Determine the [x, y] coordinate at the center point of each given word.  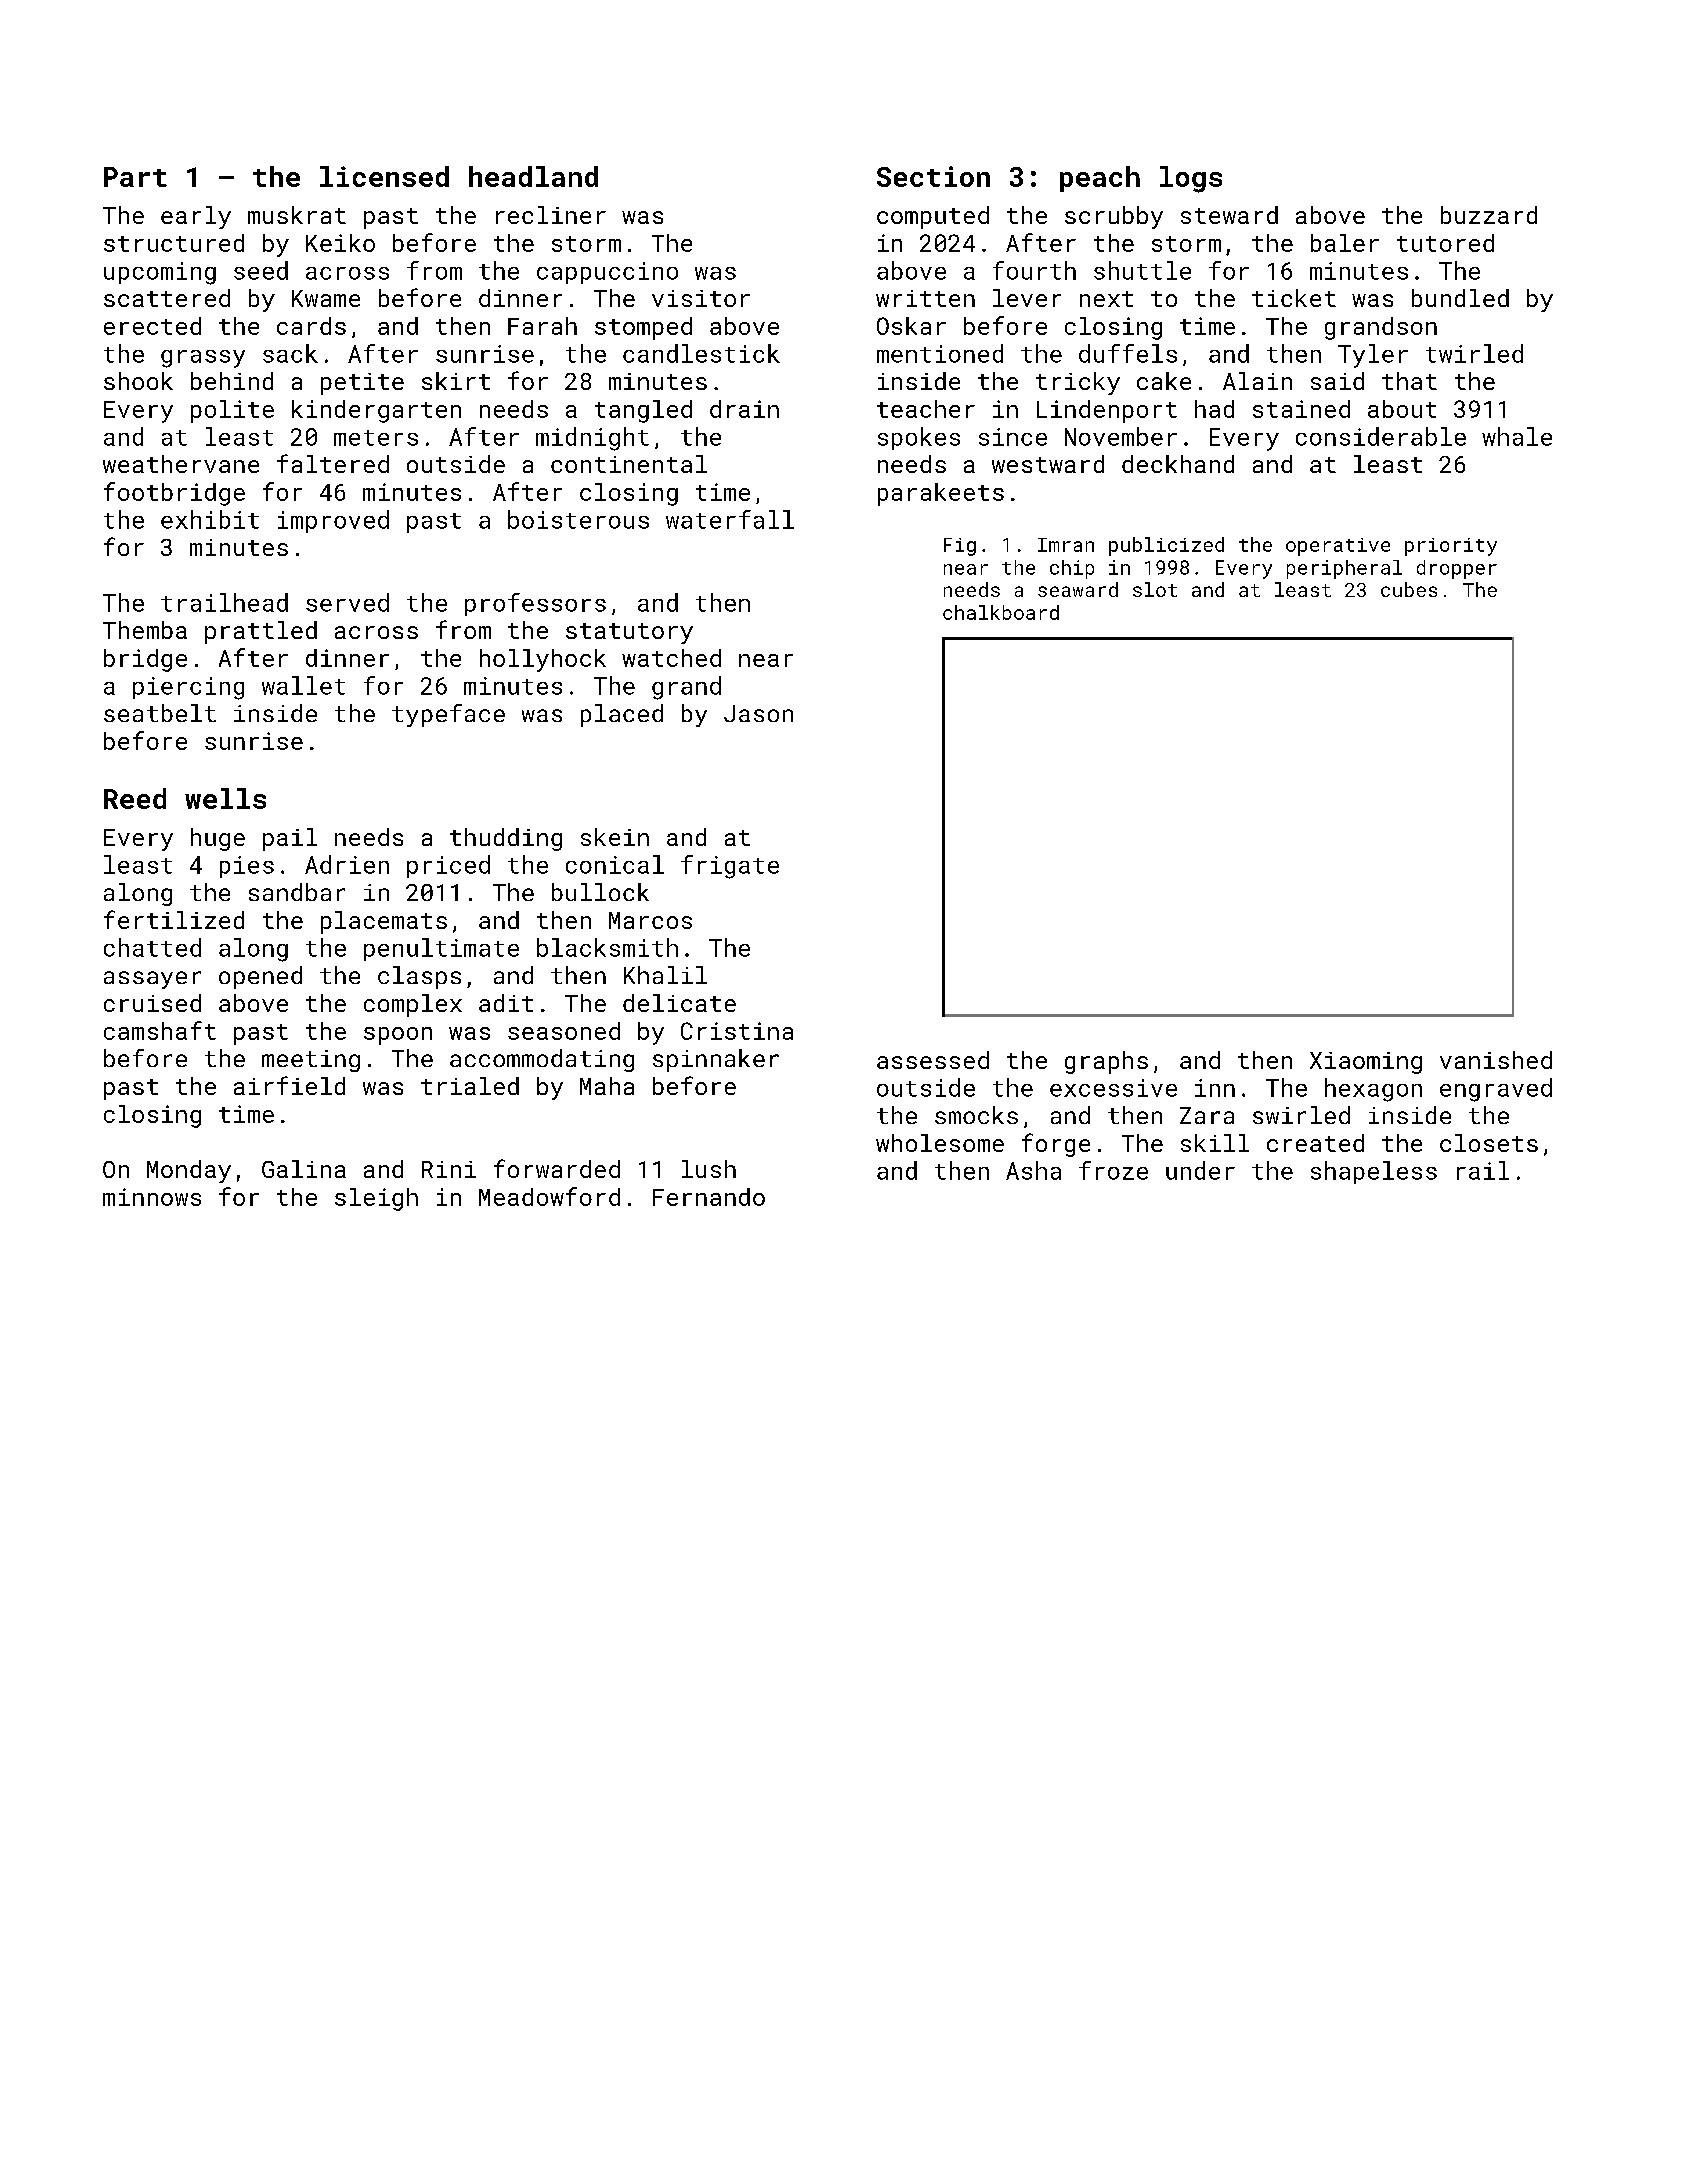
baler [1345, 243]
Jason [758, 713]
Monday [189, 1171]
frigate [730, 867]
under [1200, 1170]
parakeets [941, 494]
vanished [1496, 1060]
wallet [303, 685]
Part [135, 177]
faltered [333, 463]
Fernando [709, 1197]
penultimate [441, 949]
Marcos [650, 920]
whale [1517, 436]
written [925, 298]
